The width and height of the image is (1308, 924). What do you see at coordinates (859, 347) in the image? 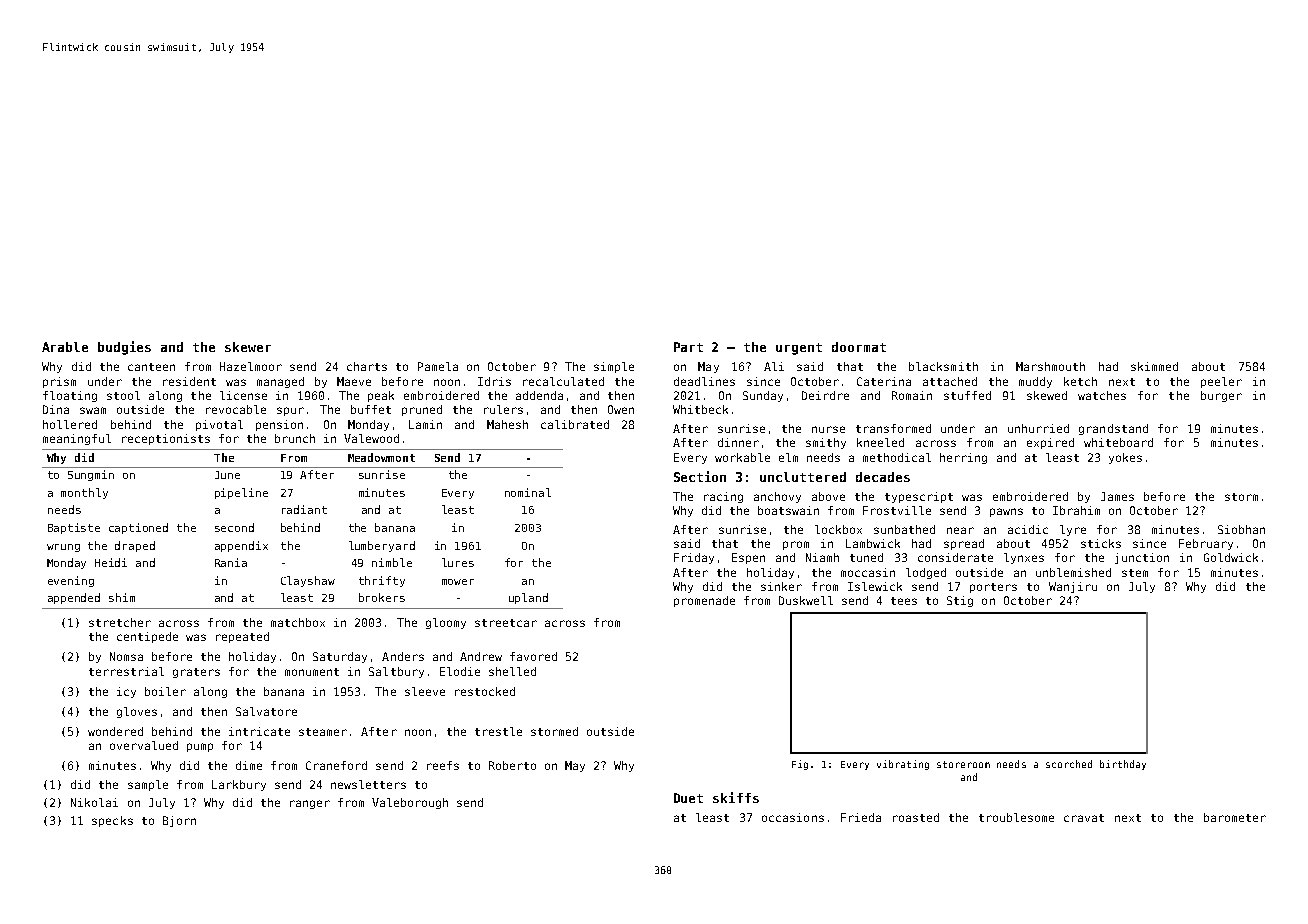
I see `doormat` at bounding box center [859, 347].
